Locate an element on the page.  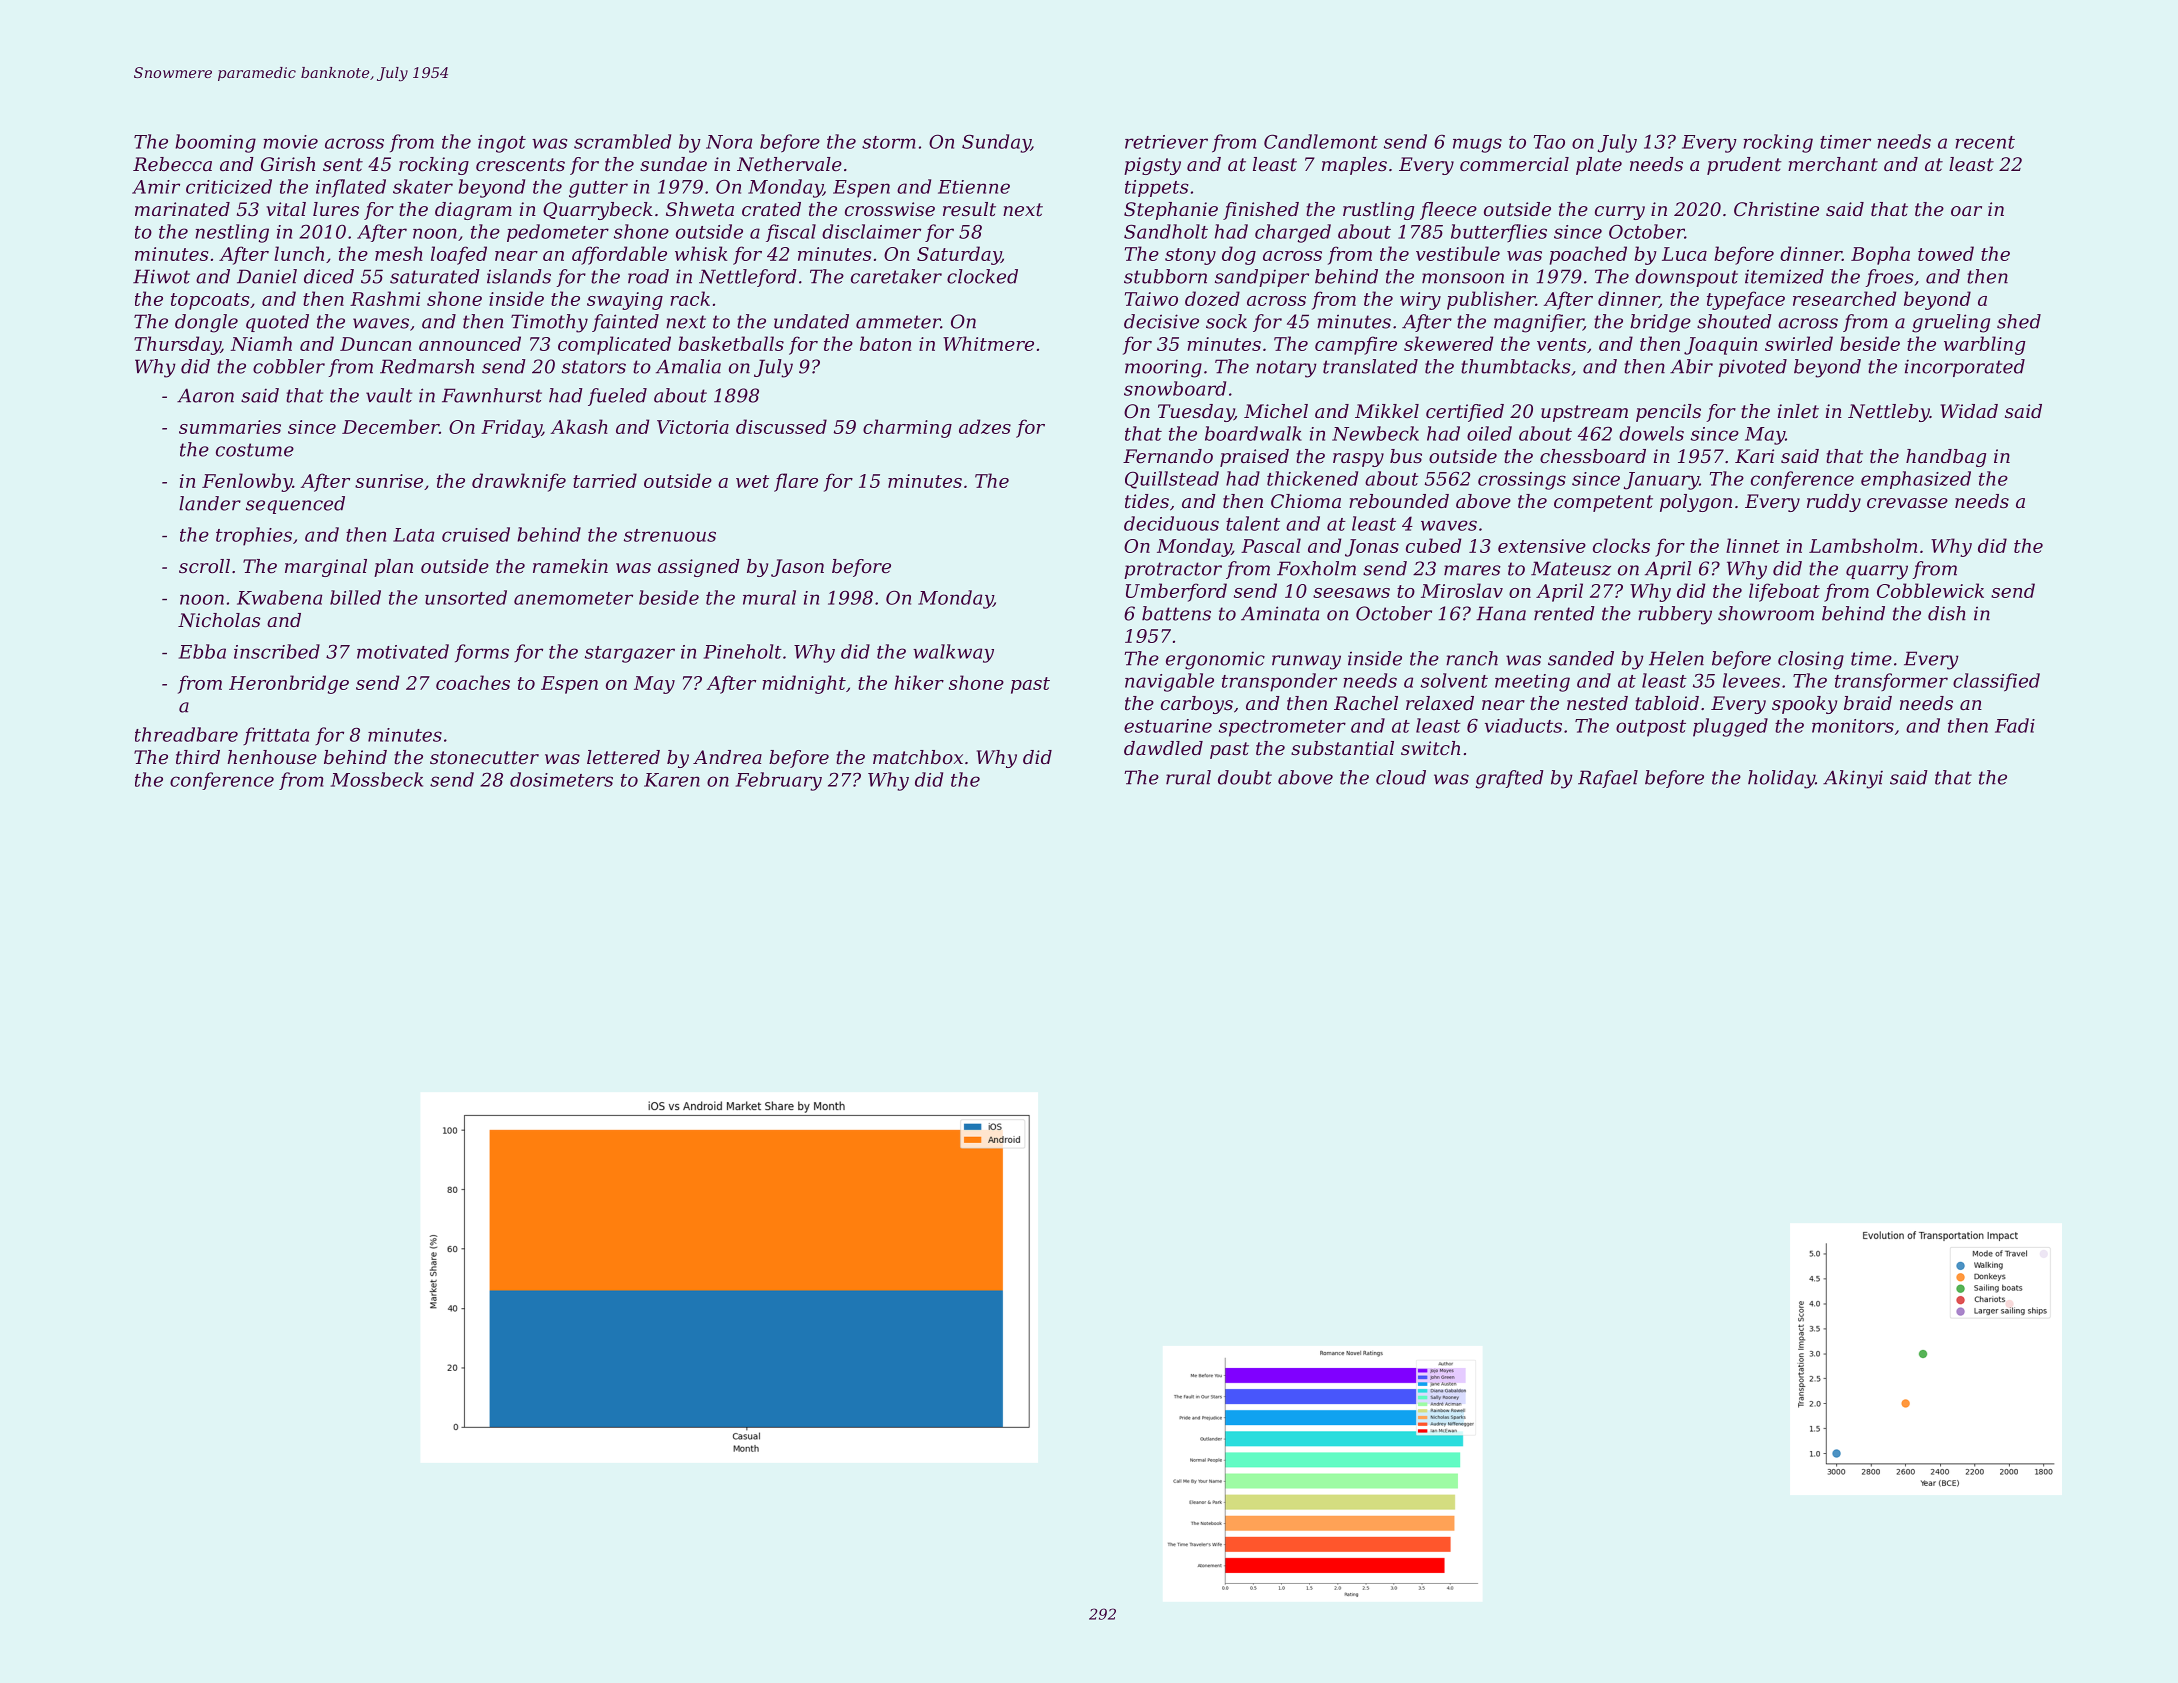
vestibule is located at coordinates (1458, 253).
